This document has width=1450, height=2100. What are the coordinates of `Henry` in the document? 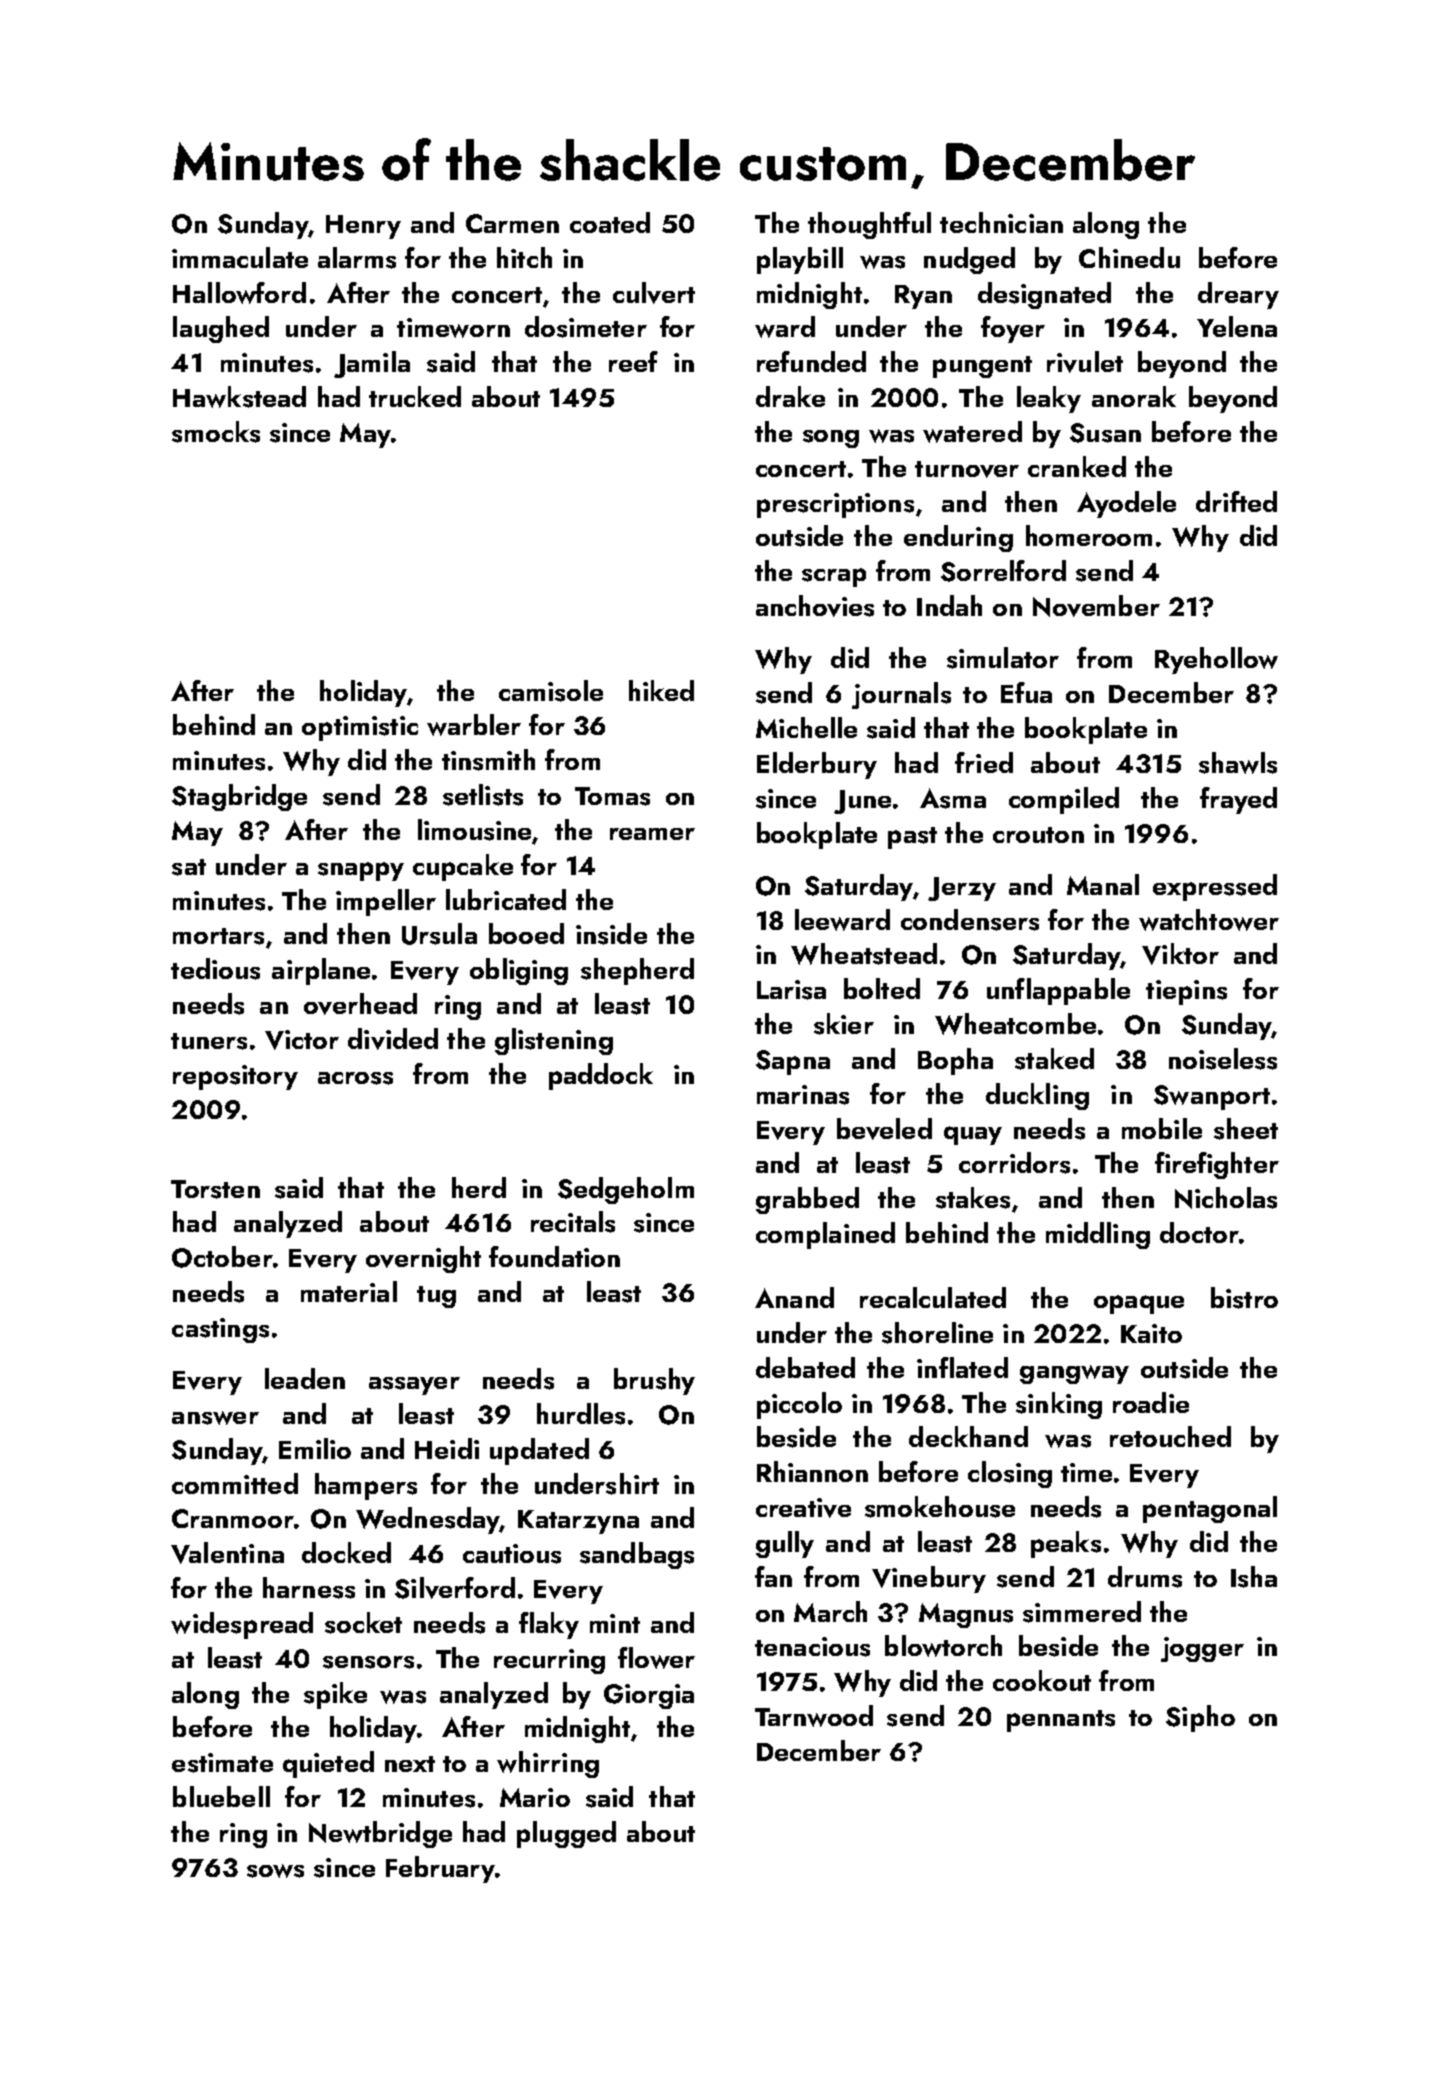 It's located at (363, 227).
